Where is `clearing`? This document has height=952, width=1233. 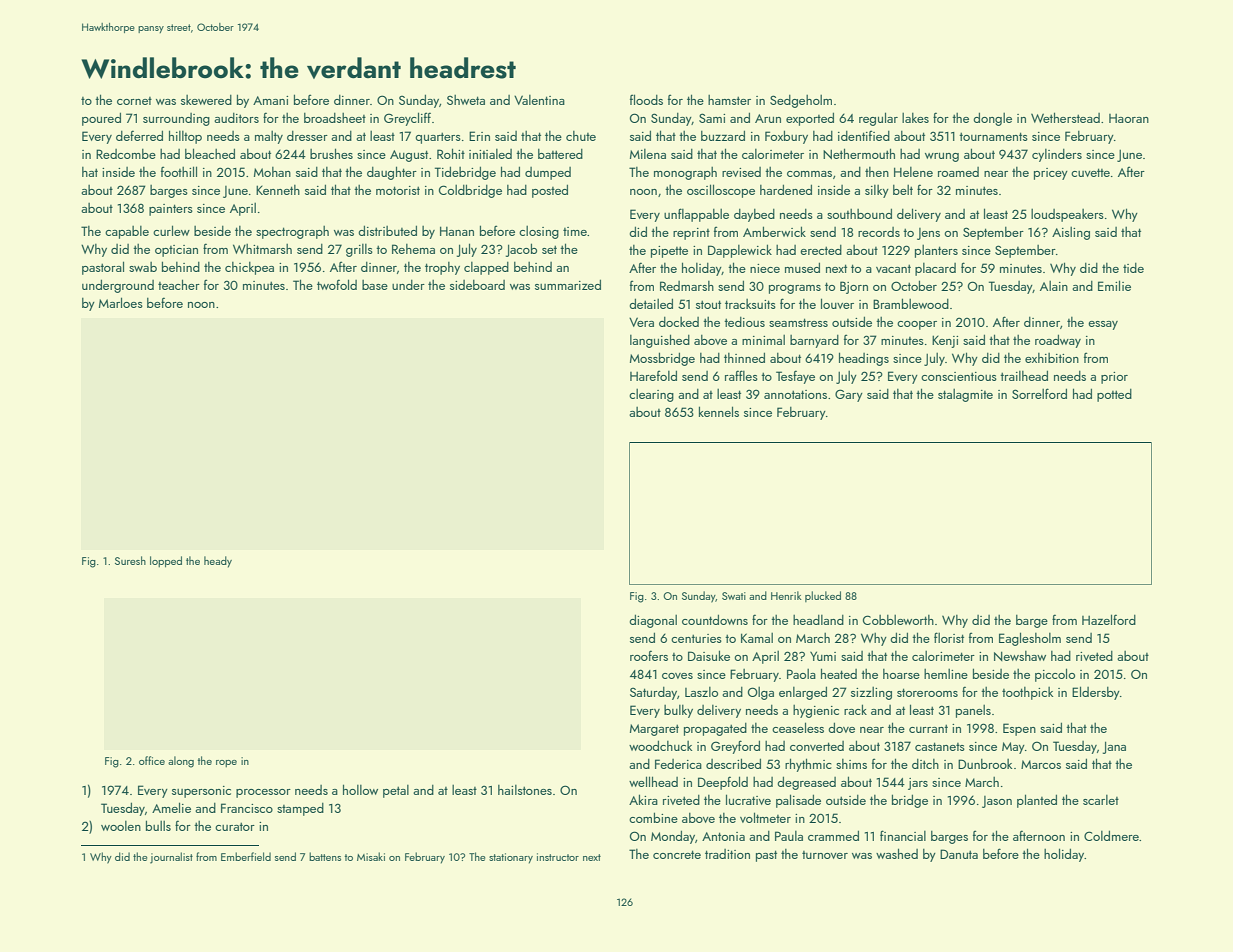 clearing is located at coordinates (651, 395).
